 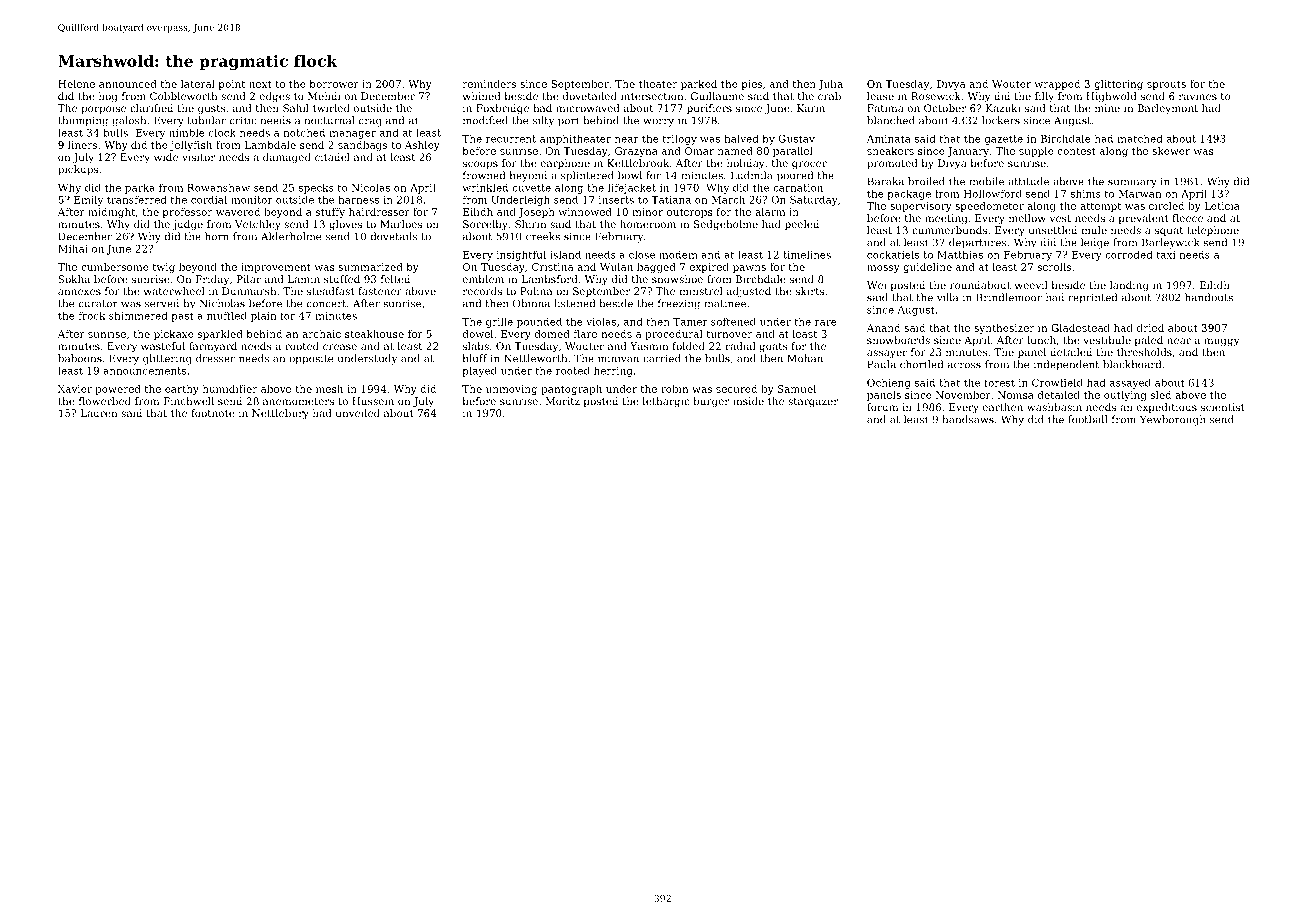 I want to click on waterwheel, so click(x=174, y=291).
